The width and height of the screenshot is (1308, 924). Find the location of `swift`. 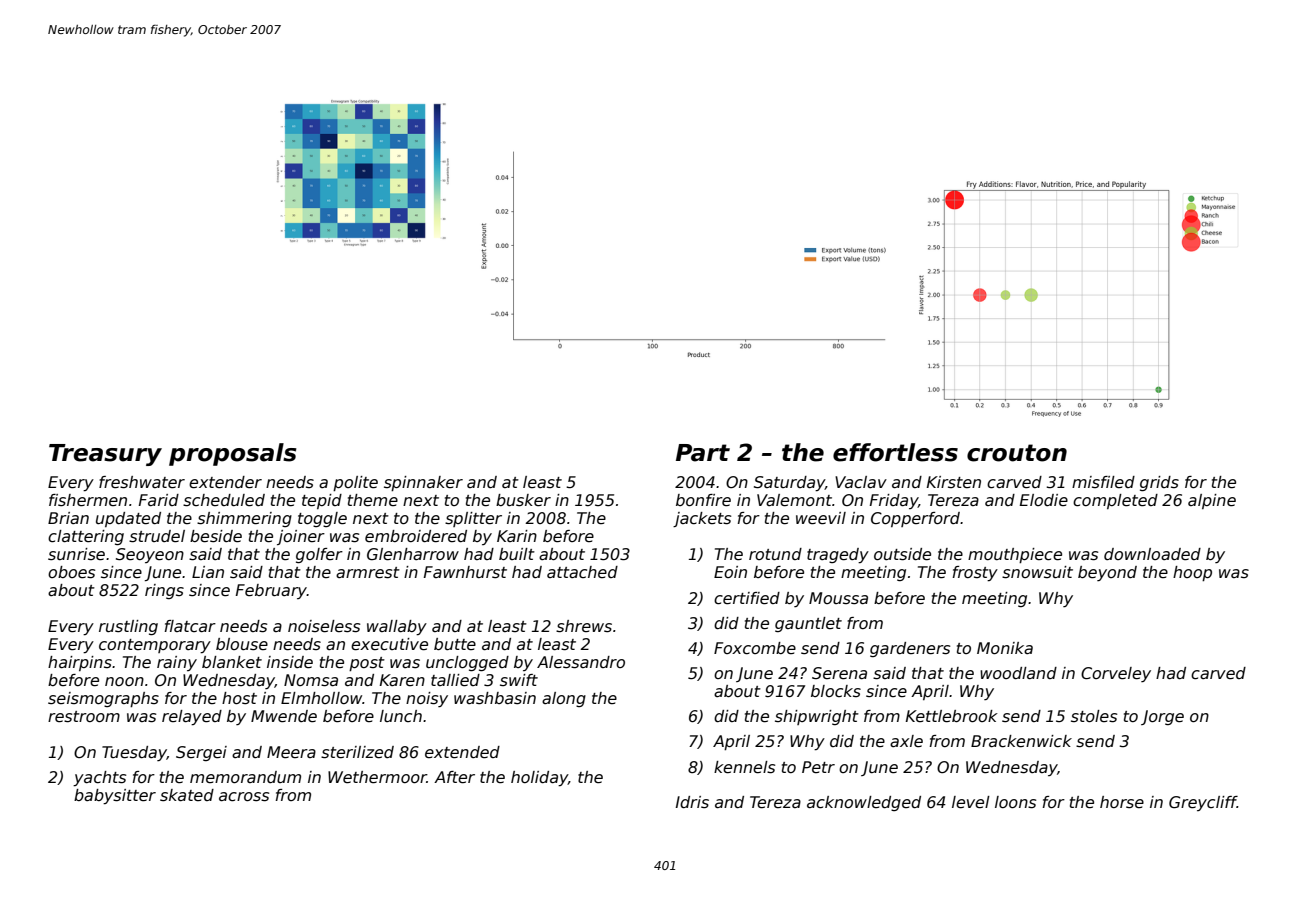

swift is located at coordinates (519, 680).
